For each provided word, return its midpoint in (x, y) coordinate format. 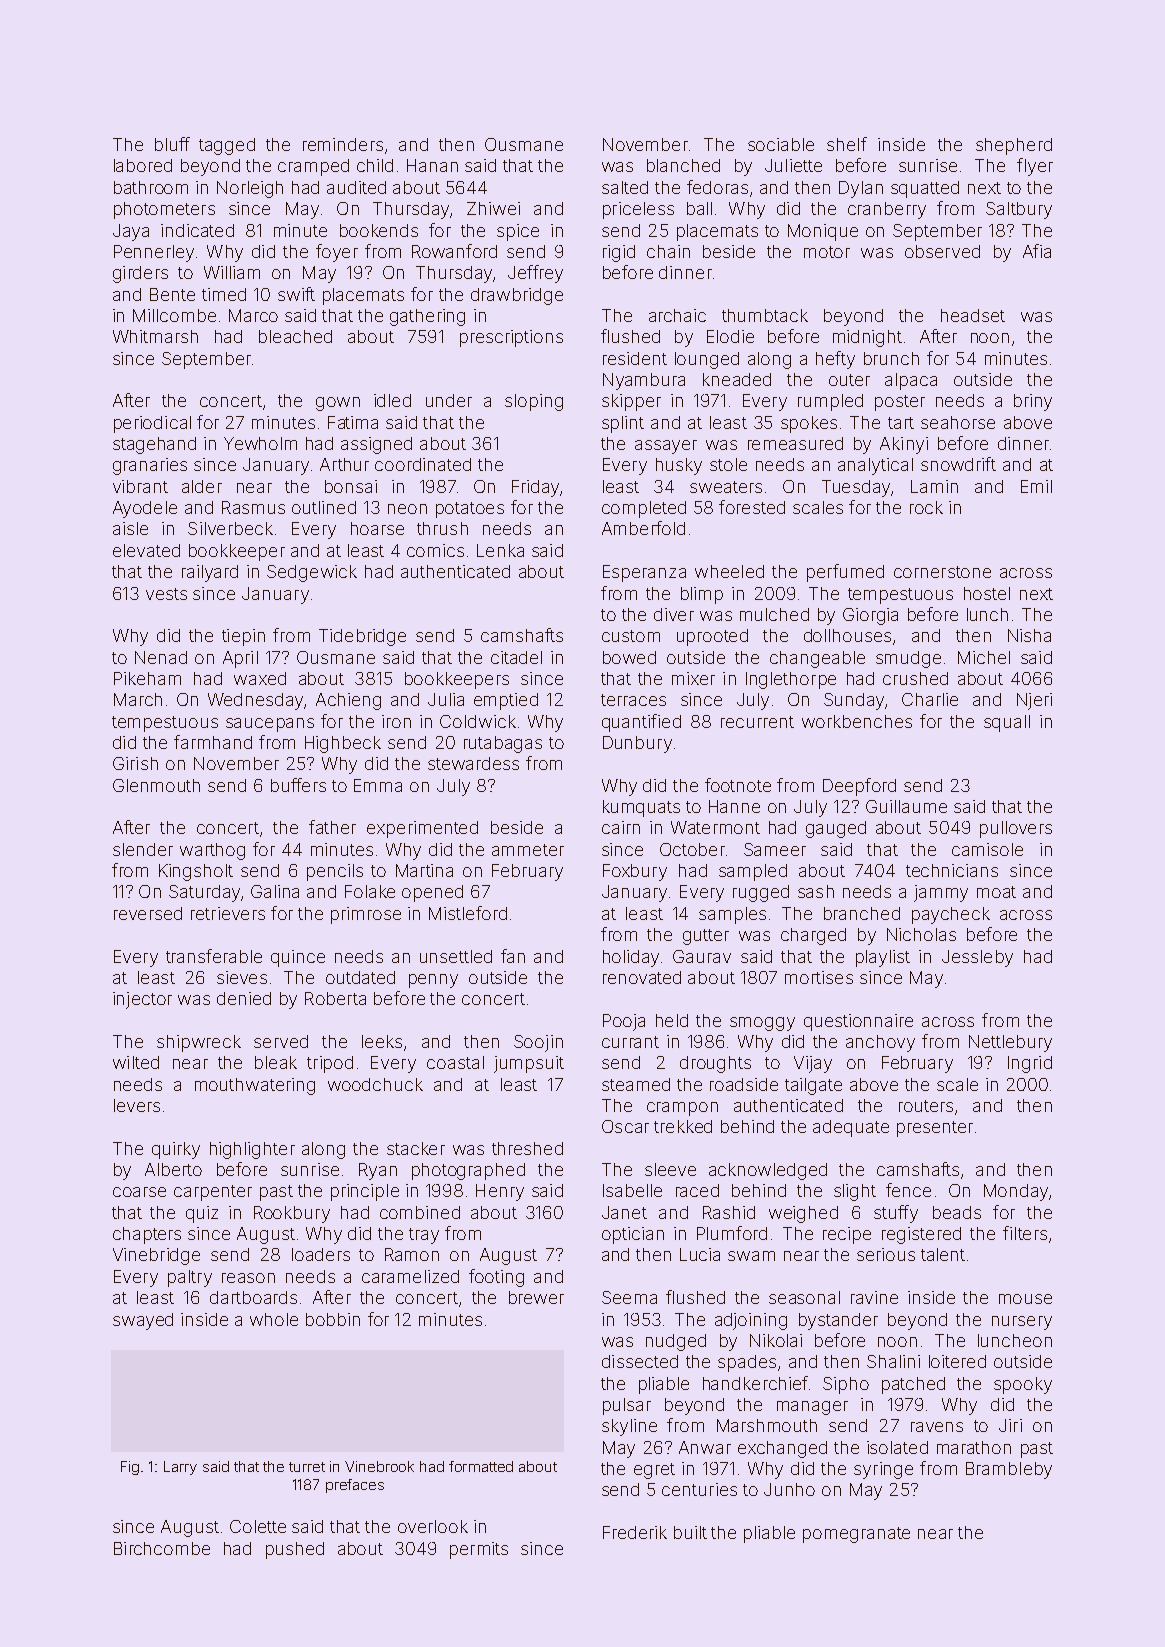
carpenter (213, 1193)
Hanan (432, 165)
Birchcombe (162, 1548)
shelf (847, 144)
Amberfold (643, 528)
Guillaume (906, 806)
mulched (774, 614)
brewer (536, 1297)
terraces (633, 700)
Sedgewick (312, 573)
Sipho (846, 1385)
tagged (227, 146)
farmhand (213, 742)
